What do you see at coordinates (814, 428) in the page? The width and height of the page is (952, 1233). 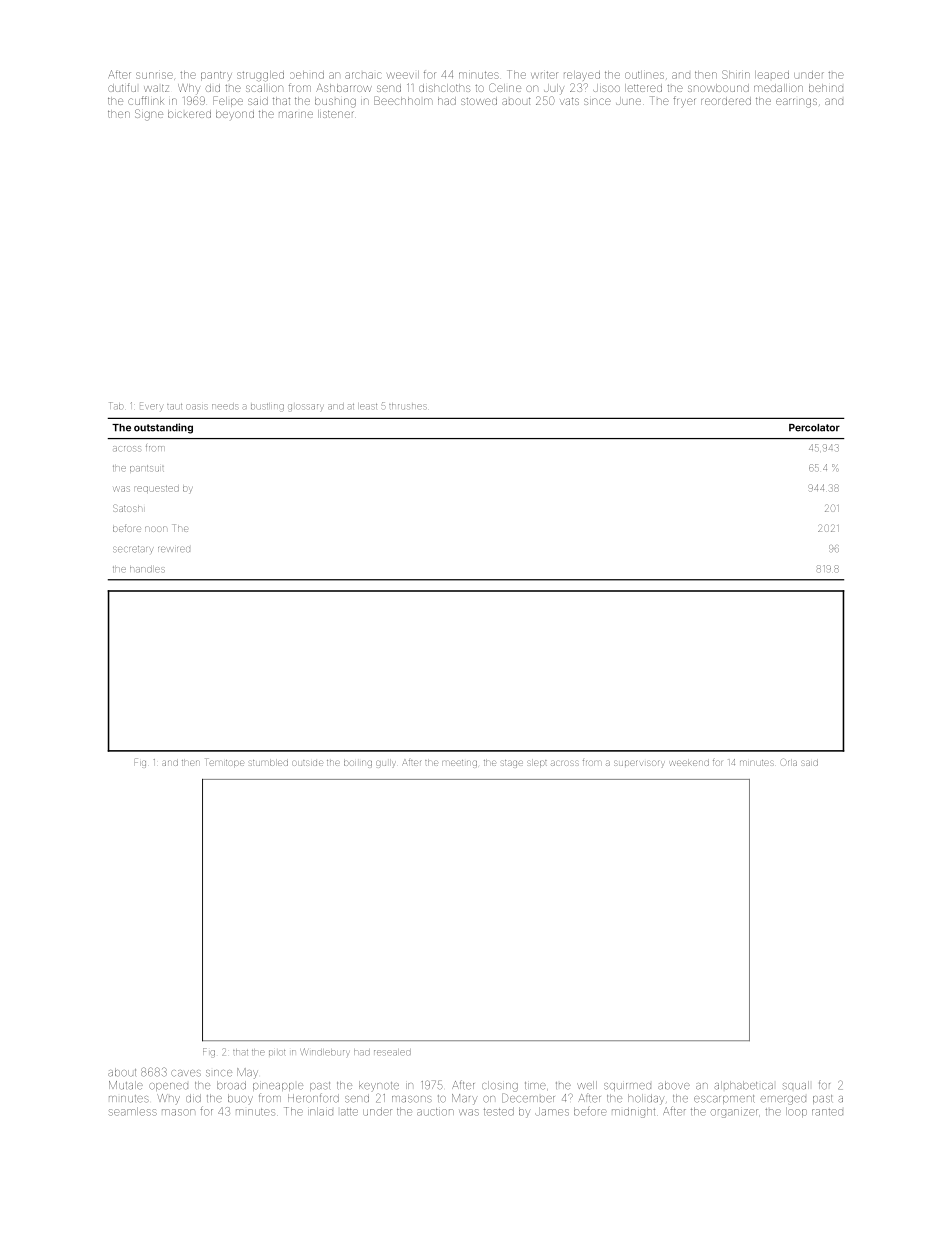 I see `Percolator` at bounding box center [814, 428].
